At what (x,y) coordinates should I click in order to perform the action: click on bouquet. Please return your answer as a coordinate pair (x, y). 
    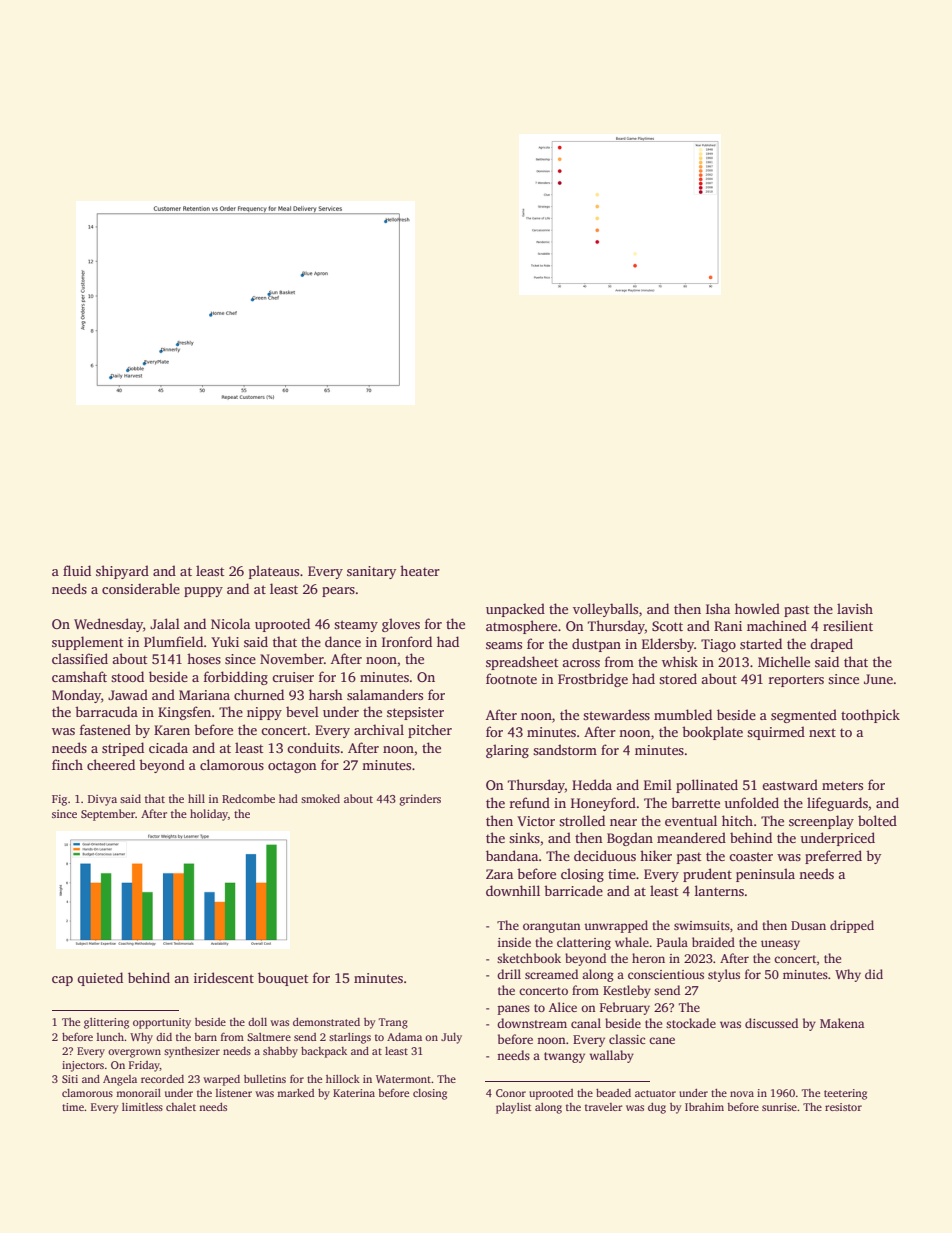
    Looking at the image, I should click on (283, 979).
